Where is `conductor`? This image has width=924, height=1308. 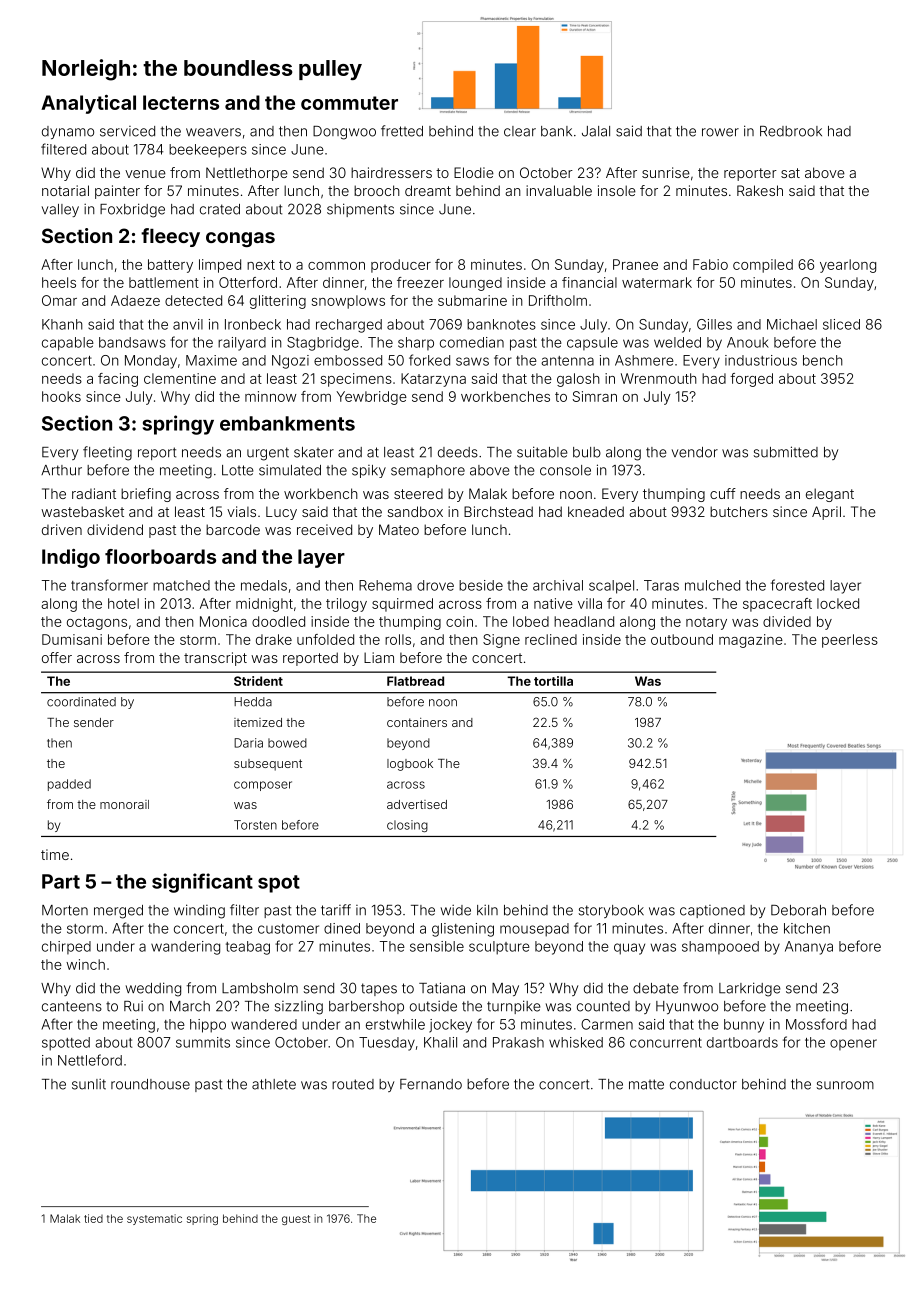
conductor is located at coordinates (703, 1084).
